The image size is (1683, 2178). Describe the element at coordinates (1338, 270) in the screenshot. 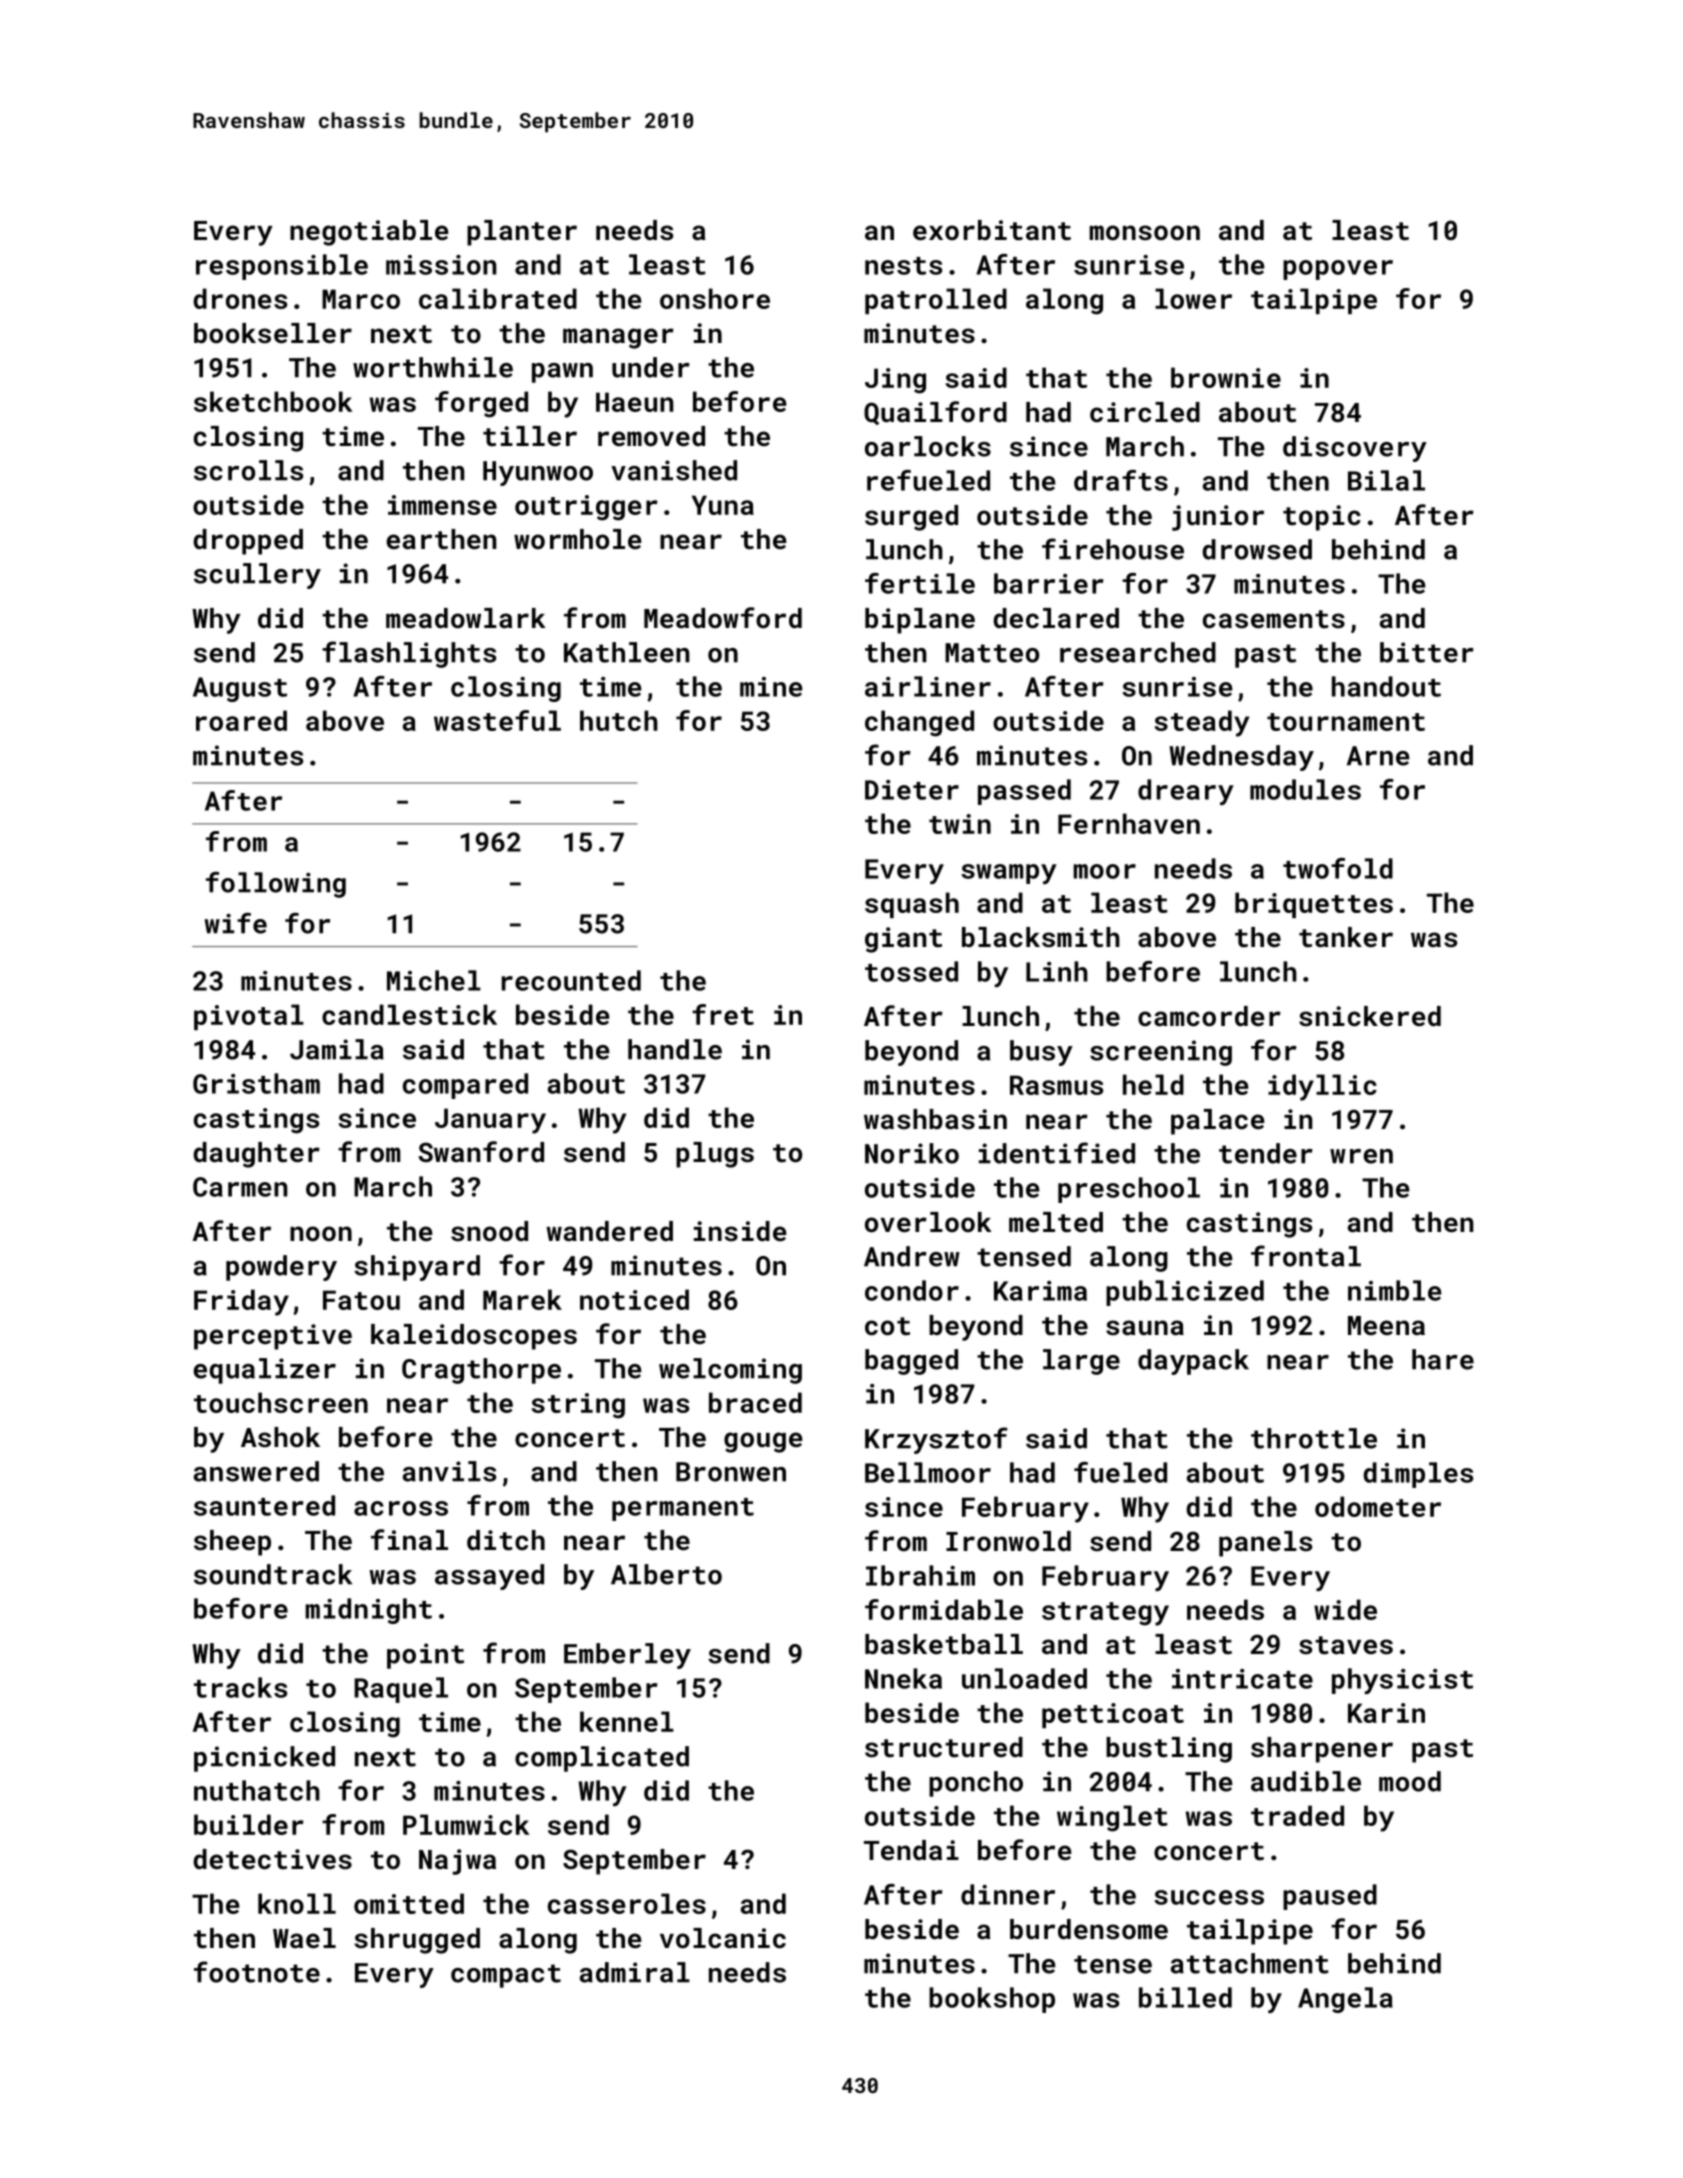

I see `popover` at that location.
